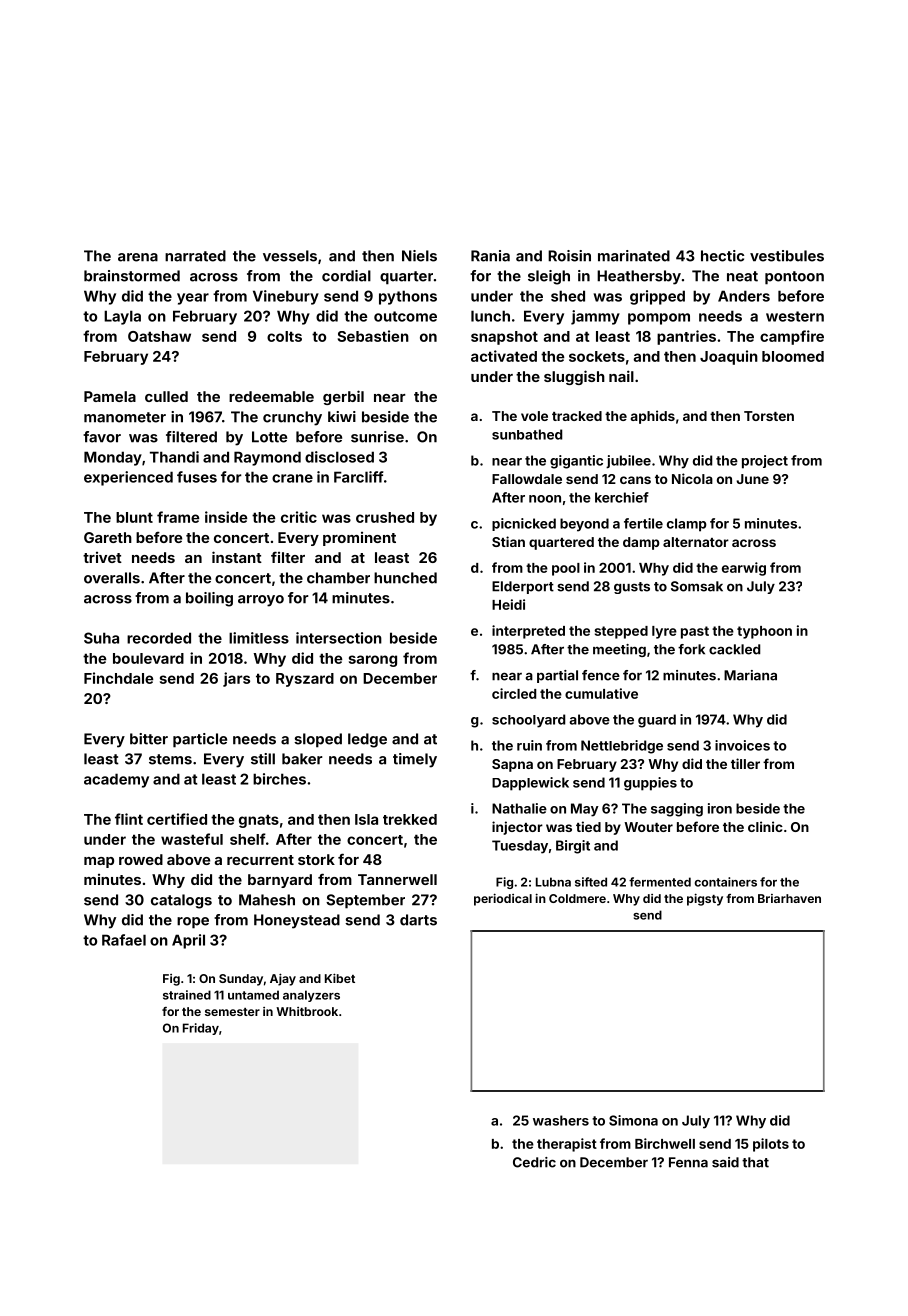 This screenshot has height=1316, width=908. Describe the element at coordinates (722, 256) in the screenshot. I see `hectic` at that location.
